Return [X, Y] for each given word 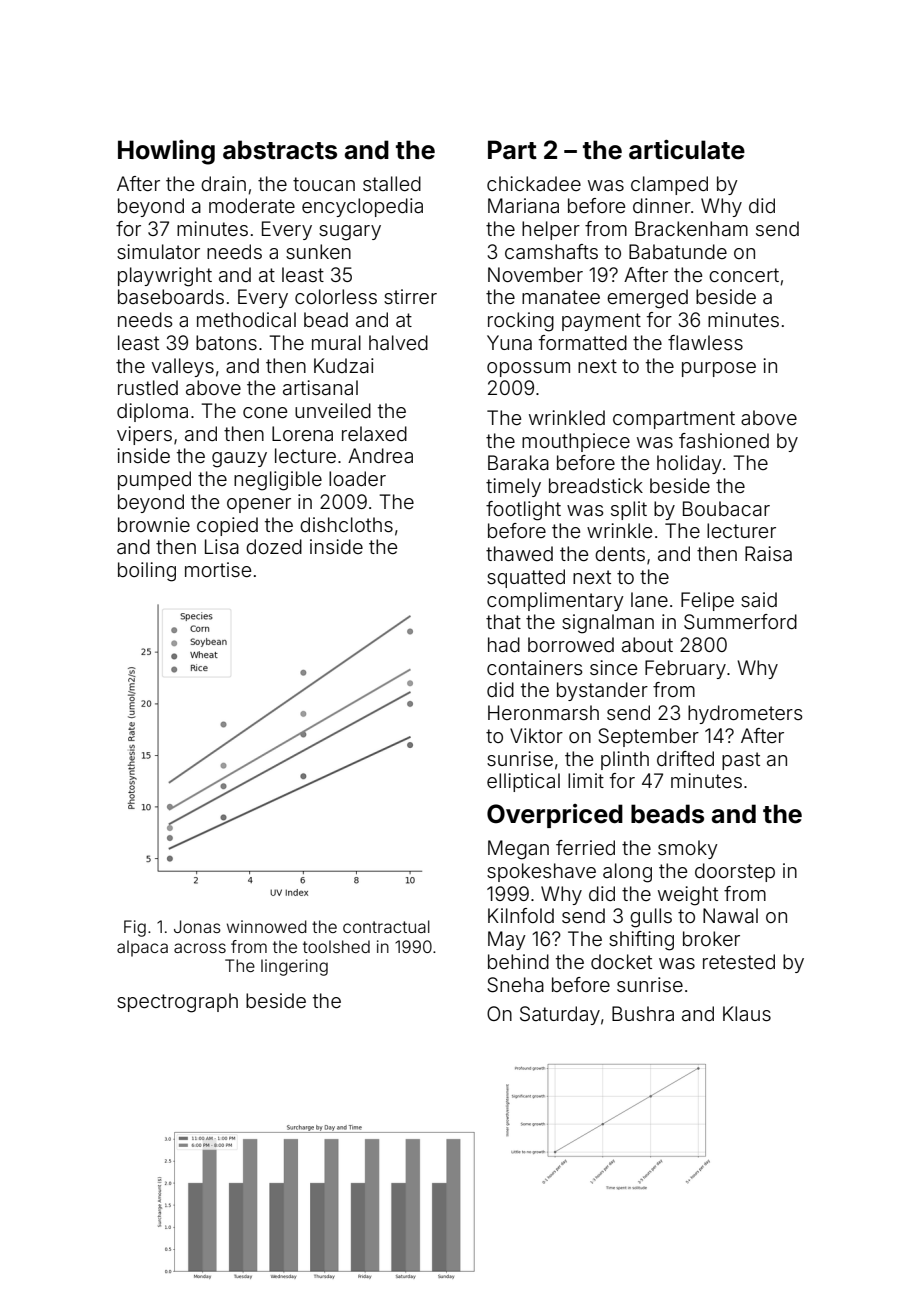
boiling [147, 572]
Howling [166, 152]
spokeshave [541, 872]
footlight [523, 511]
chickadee [534, 183]
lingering [294, 967]
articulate [687, 150]
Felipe [707, 601]
